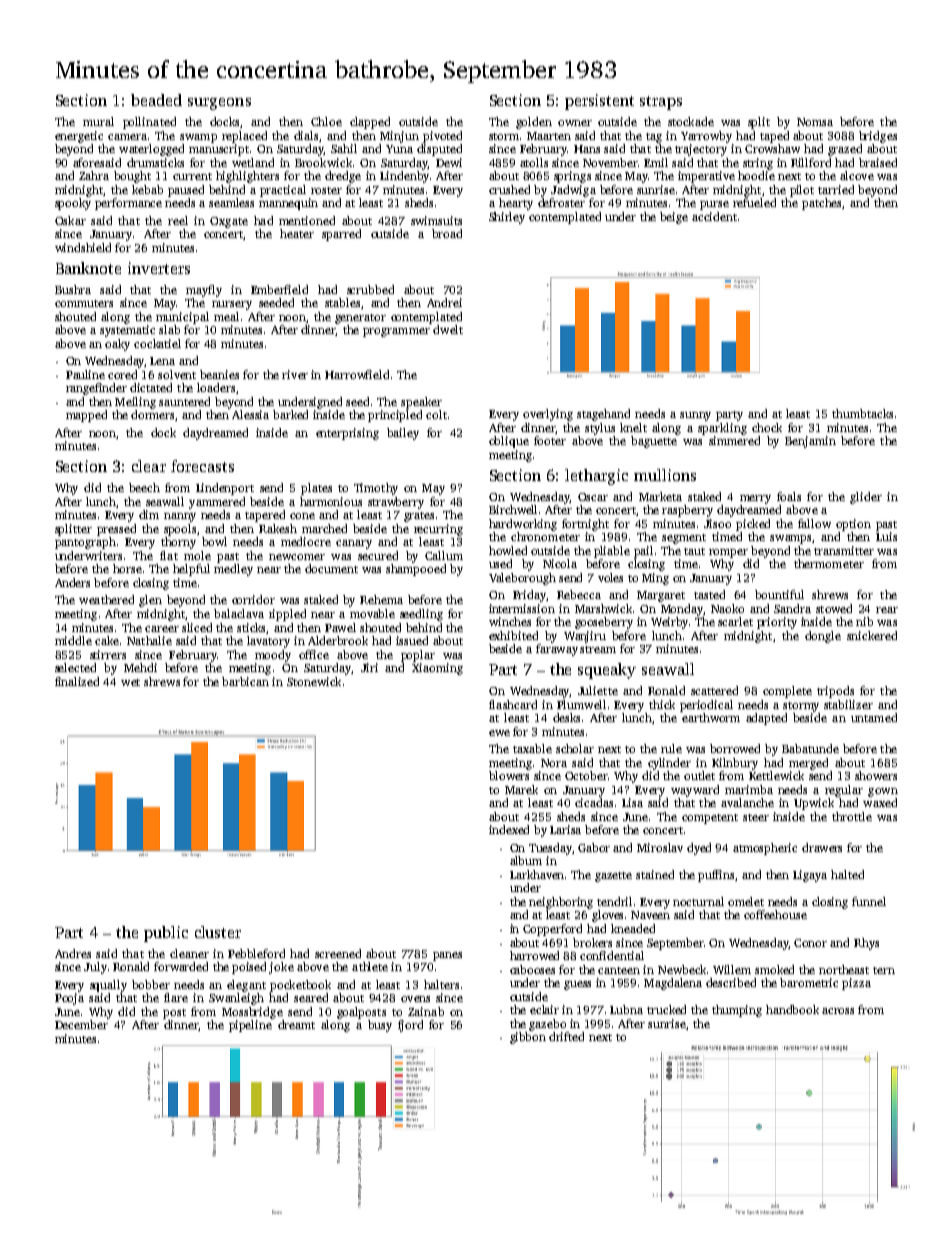 Image resolution: width=952 pixels, height=1233 pixels. I want to click on surgeons, so click(219, 104).
